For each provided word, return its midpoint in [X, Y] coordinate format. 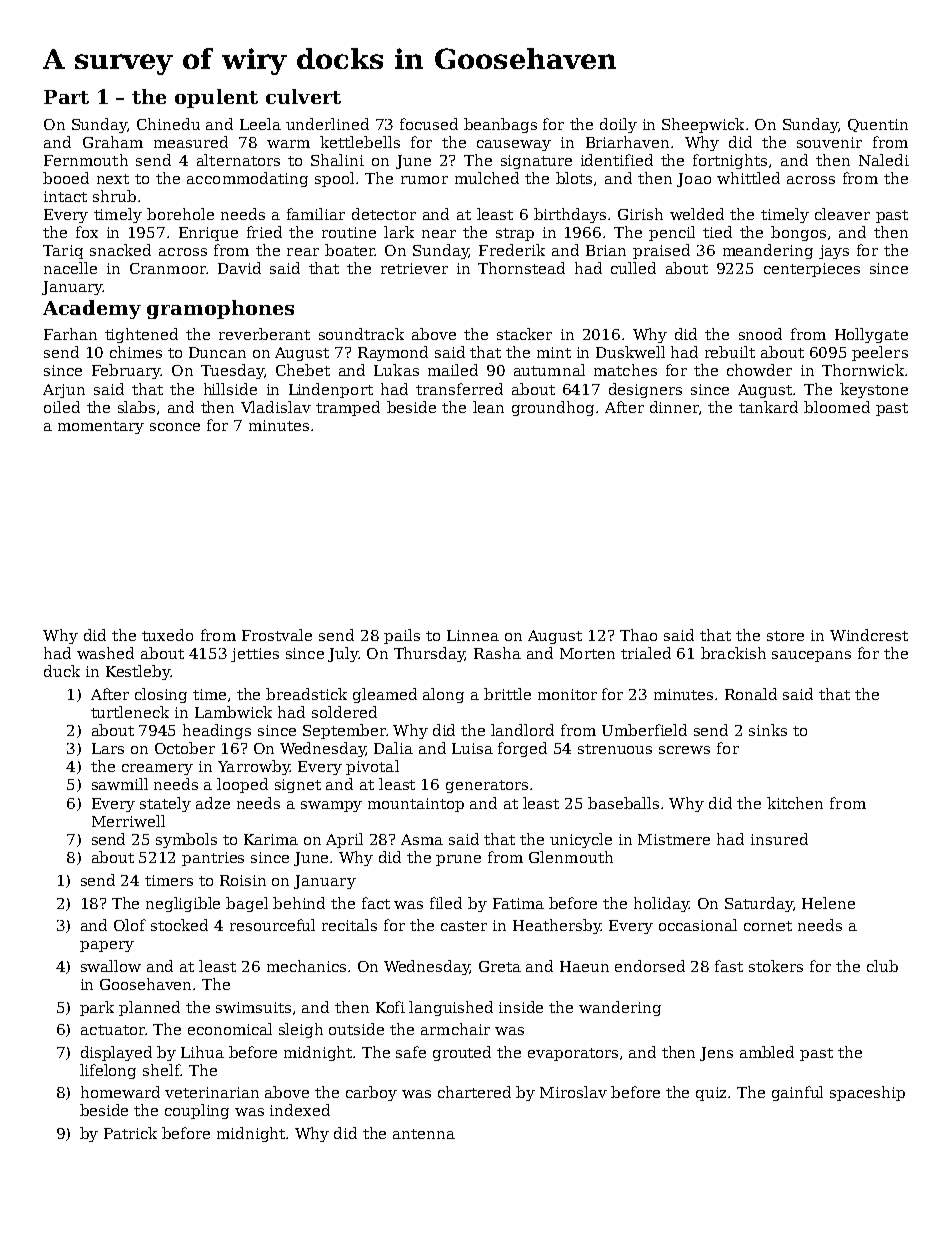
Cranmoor [168, 268]
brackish [733, 653]
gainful [797, 1093]
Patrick [130, 1133]
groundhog [553, 408]
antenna [424, 1134]
